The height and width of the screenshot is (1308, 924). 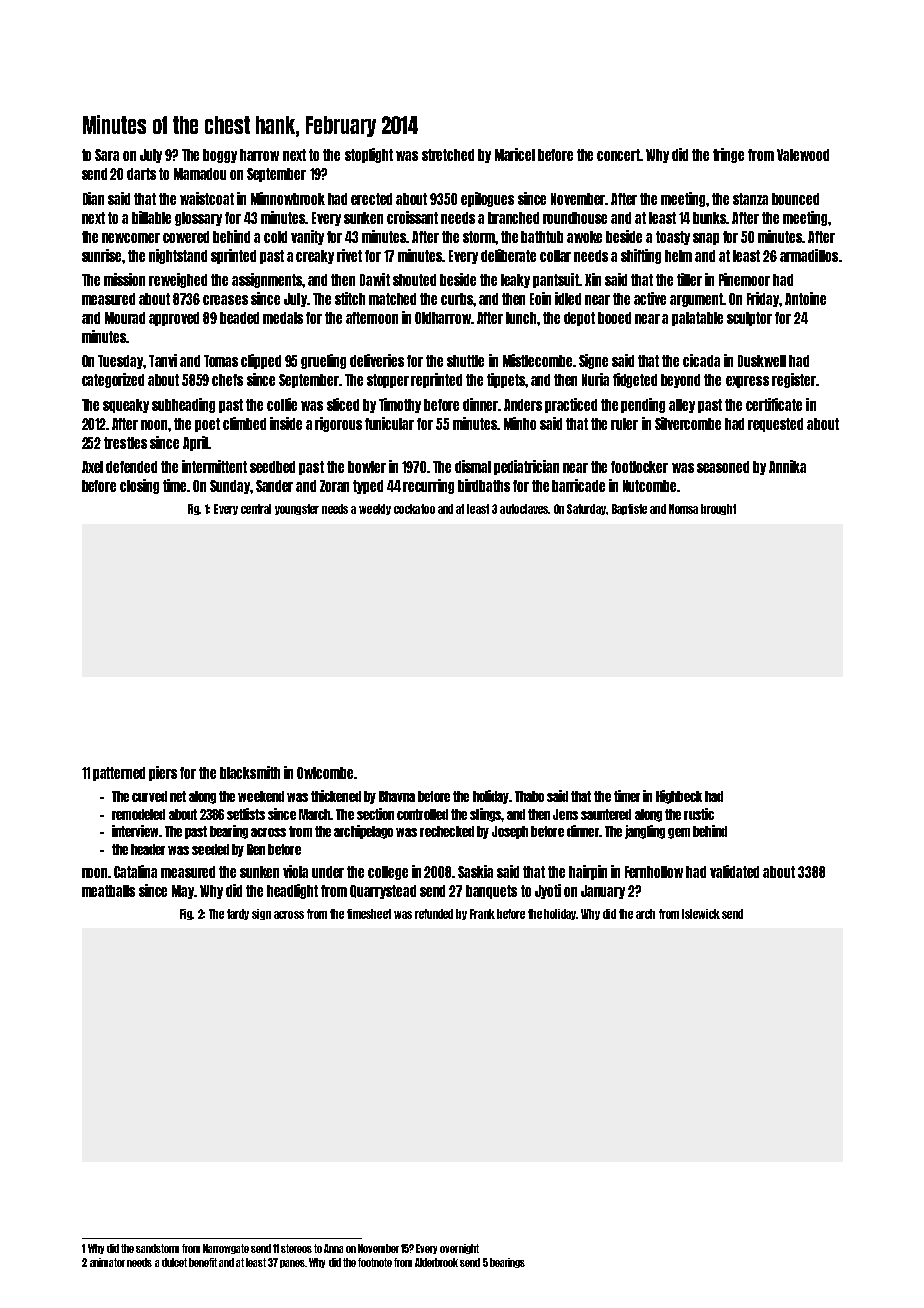 I want to click on youngster, so click(x=297, y=509).
